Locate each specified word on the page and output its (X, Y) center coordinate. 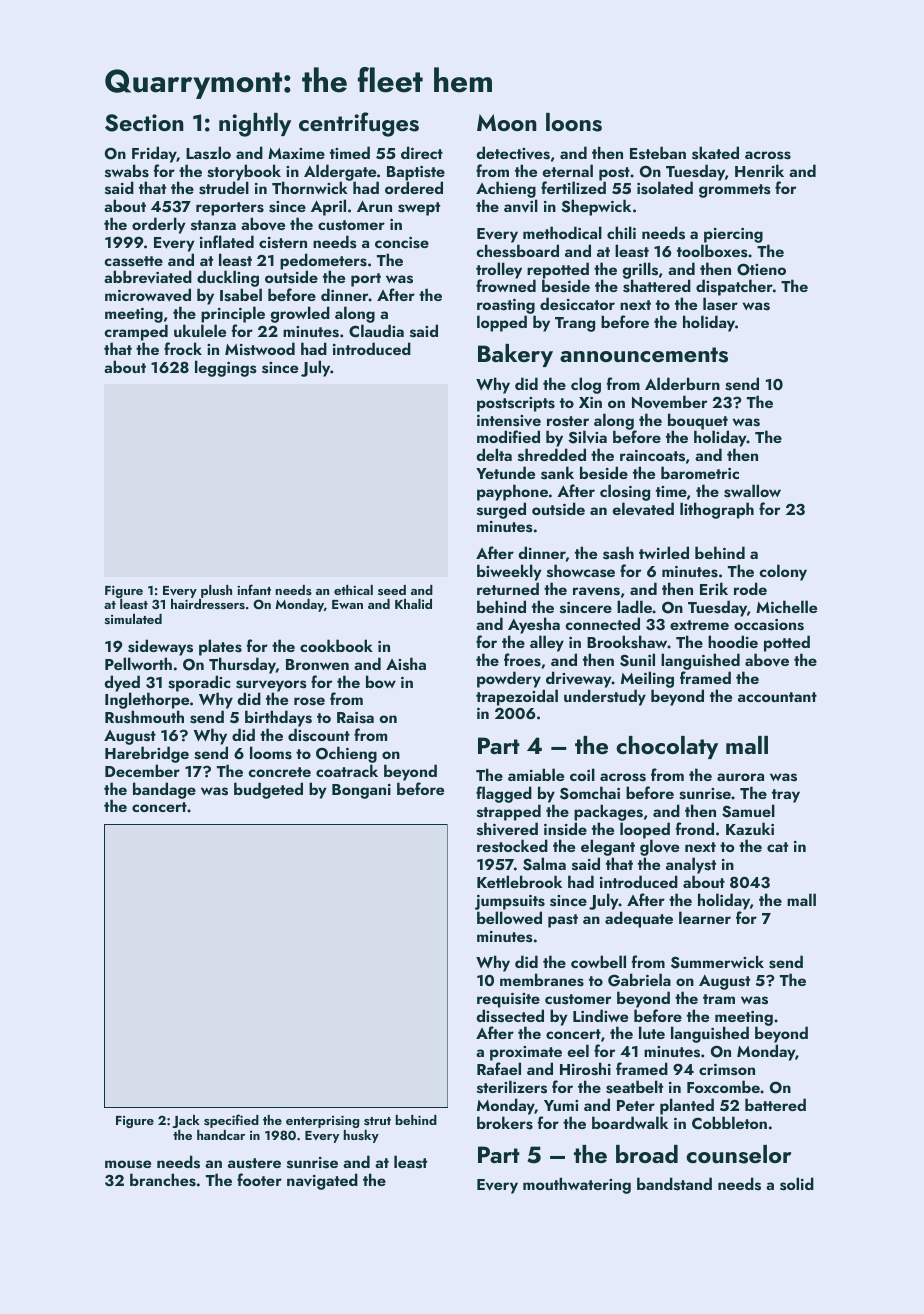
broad (647, 1154)
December (142, 770)
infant (254, 589)
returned (508, 588)
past (563, 921)
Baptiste (416, 174)
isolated (665, 188)
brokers (505, 1123)
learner (705, 917)
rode (750, 588)
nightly (255, 125)
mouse (128, 1164)
